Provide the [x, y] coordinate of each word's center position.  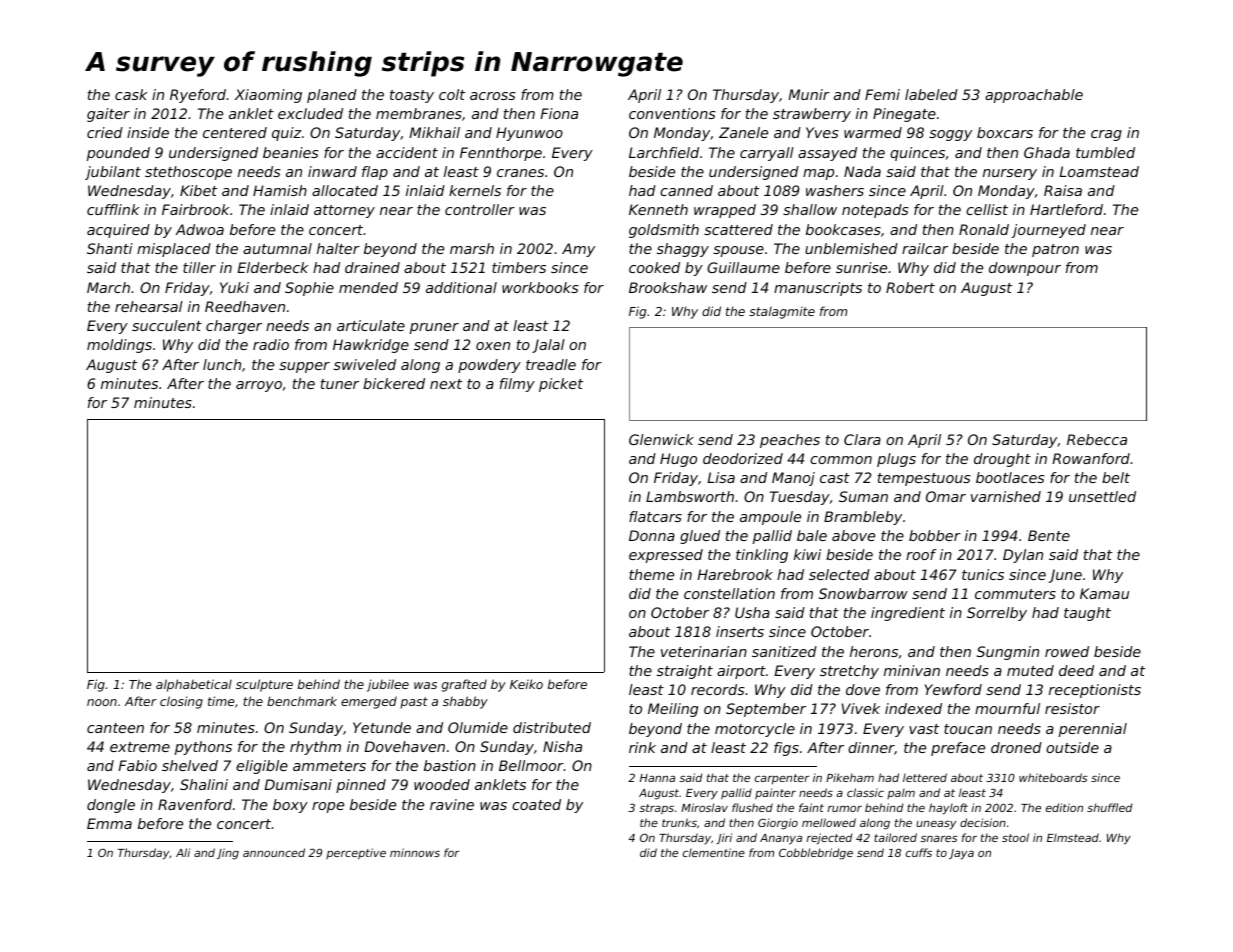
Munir [809, 94]
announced [274, 852]
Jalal [548, 346]
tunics [983, 574]
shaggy [683, 250]
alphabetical [194, 685]
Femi [882, 94]
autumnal [277, 248]
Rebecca [1097, 439]
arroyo [259, 386]
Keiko [526, 684]
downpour [1025, 269]
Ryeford [198, 96]
